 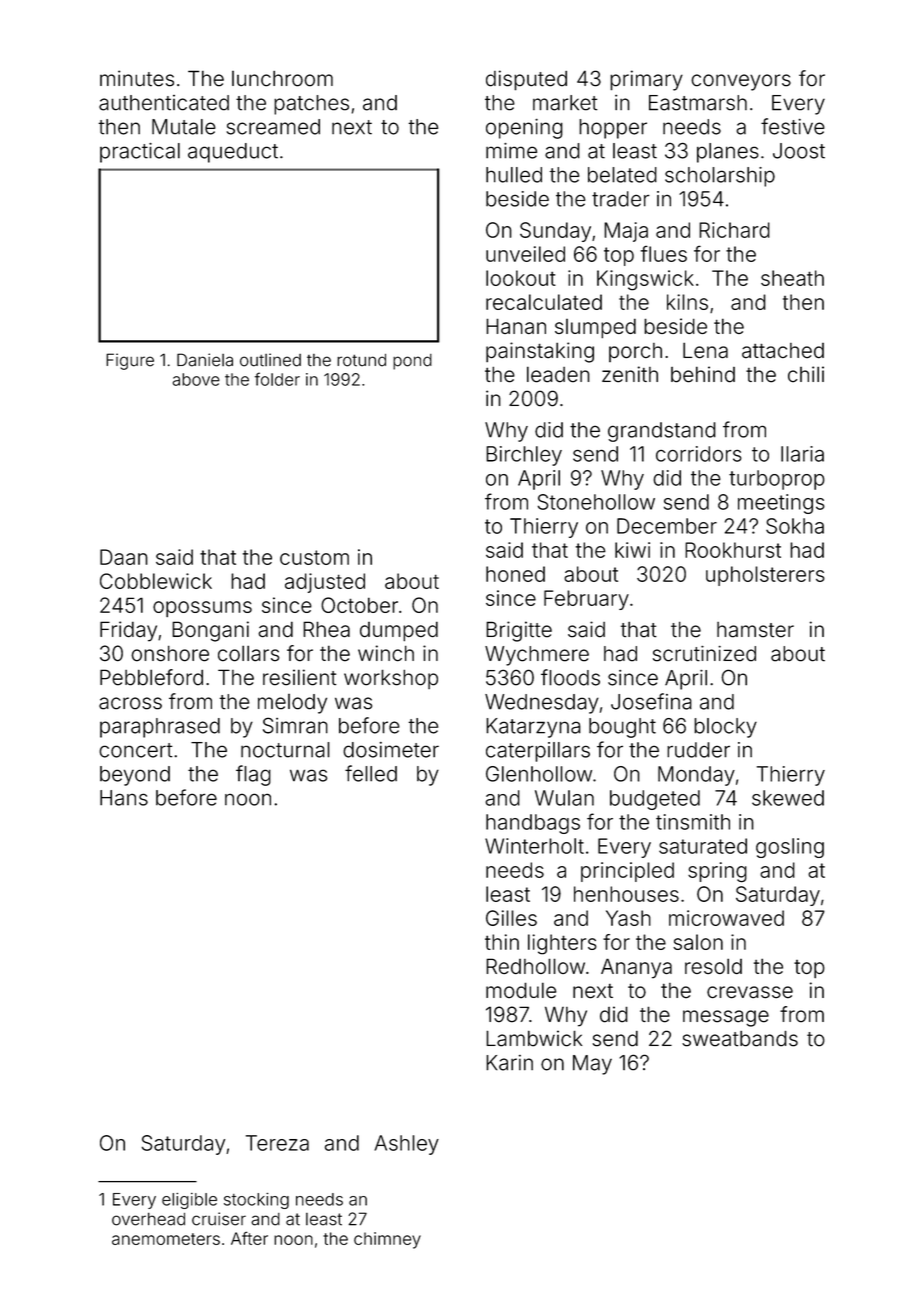 I want to click on Figure, so click(x=130, y=361).
